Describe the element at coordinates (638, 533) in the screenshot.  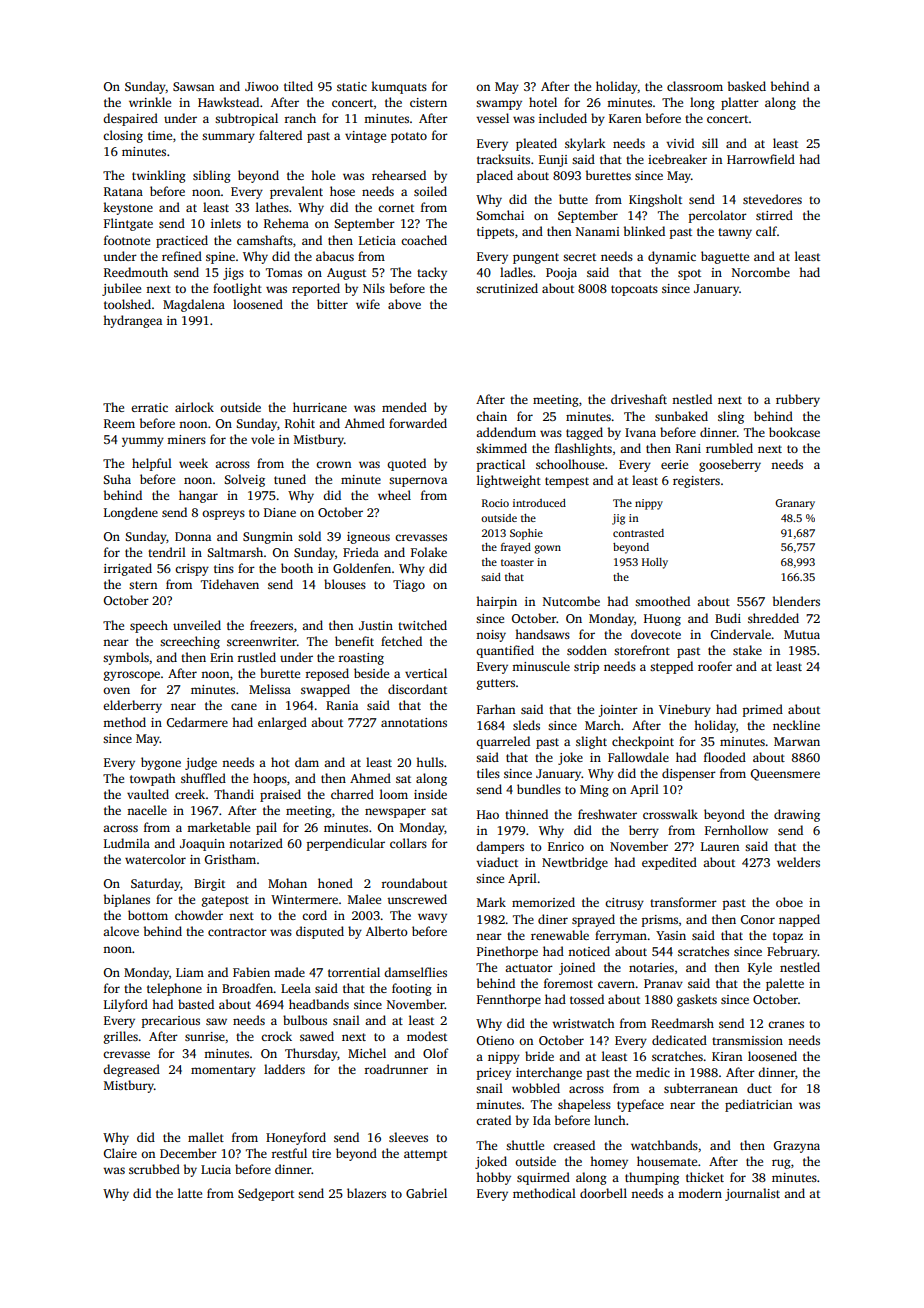
I see `contrasted` at that location.
